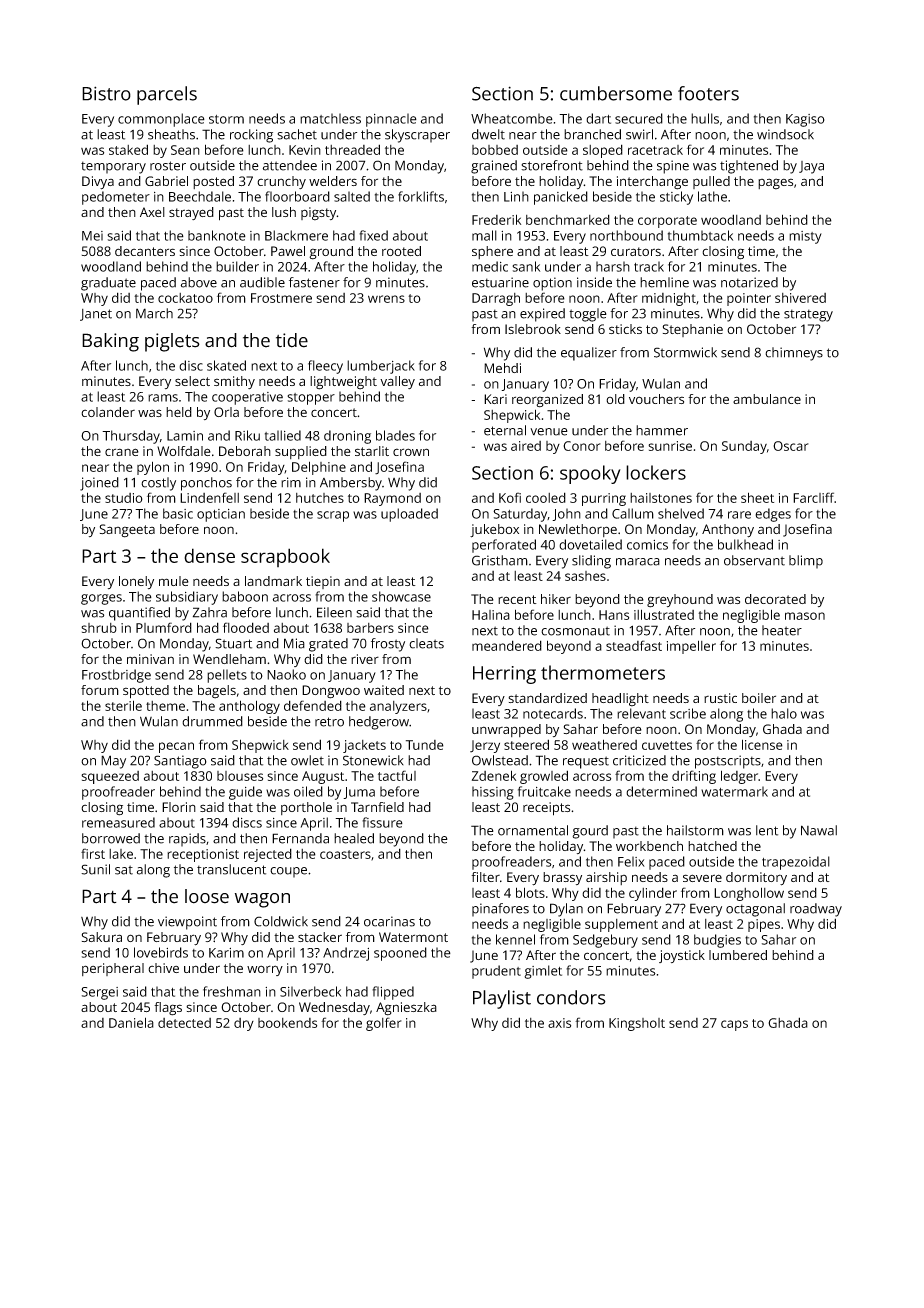 The image size is (924, 1308). What do you see at coordinates (661, 498) in the screenshot?
I see `hailstones` at bounding box center [661, 498].
